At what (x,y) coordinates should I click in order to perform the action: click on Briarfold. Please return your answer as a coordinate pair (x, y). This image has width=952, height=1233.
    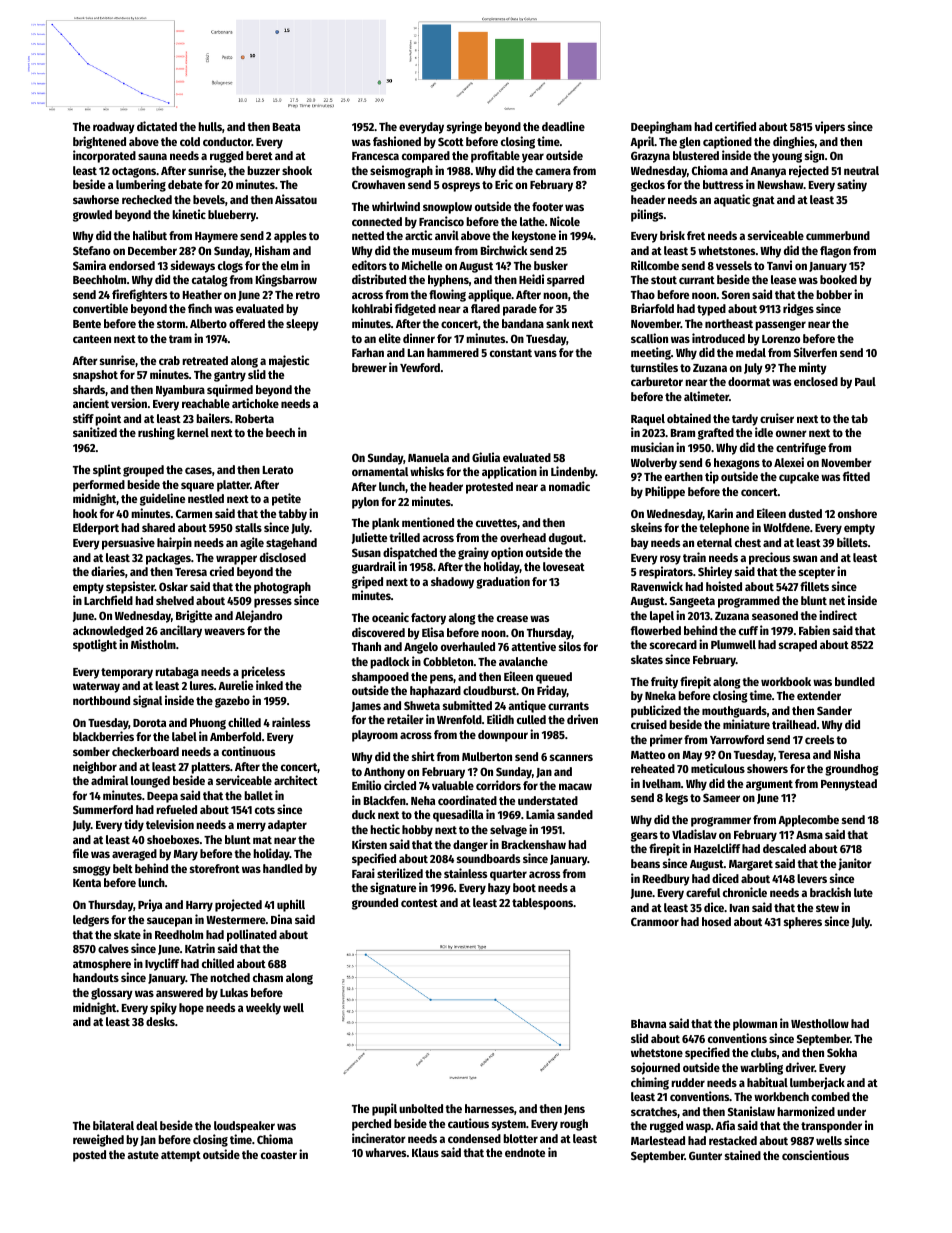
    Looking at the image, I should click on (652, 308).
